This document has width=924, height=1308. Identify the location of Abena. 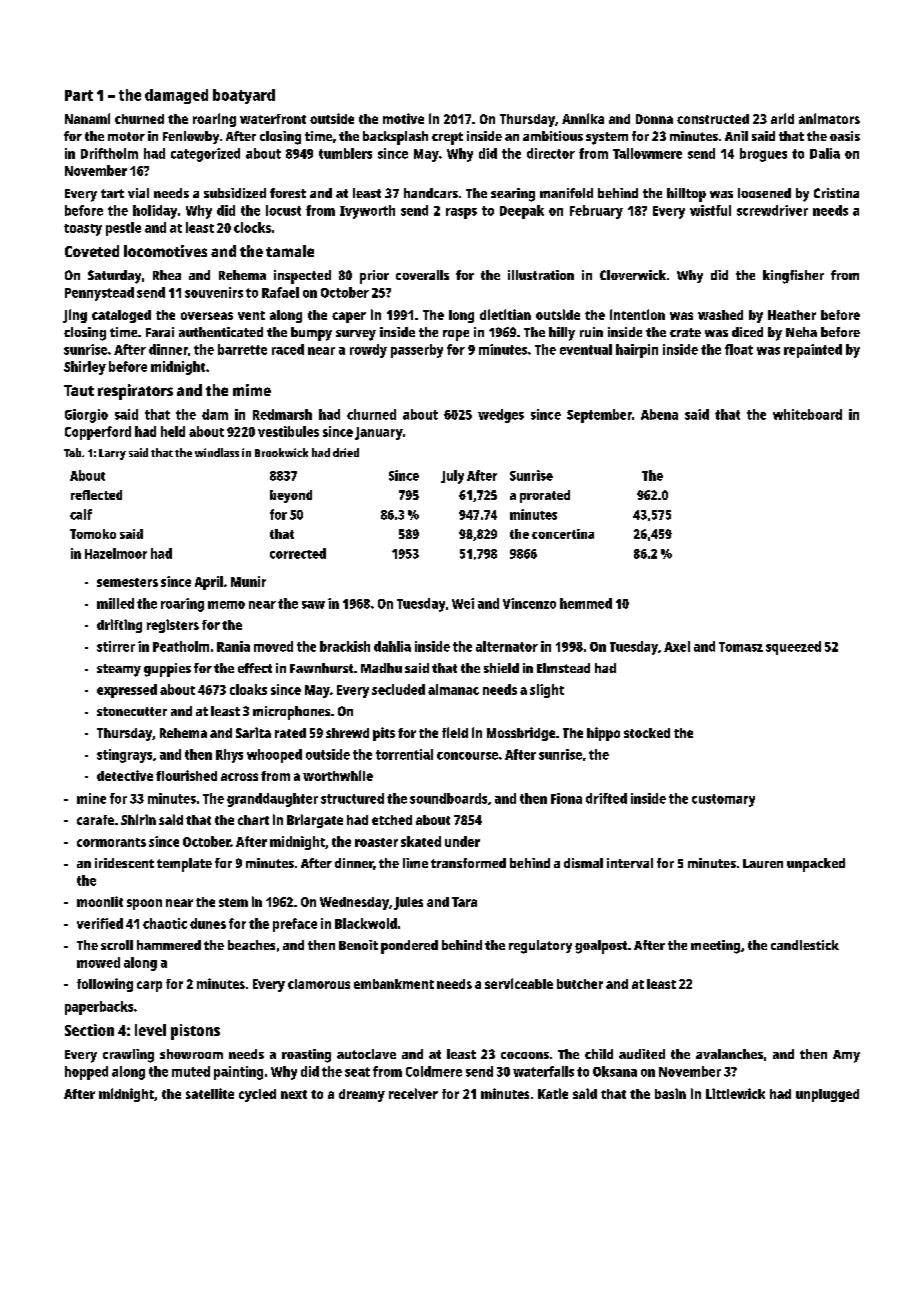
(659, 414).
